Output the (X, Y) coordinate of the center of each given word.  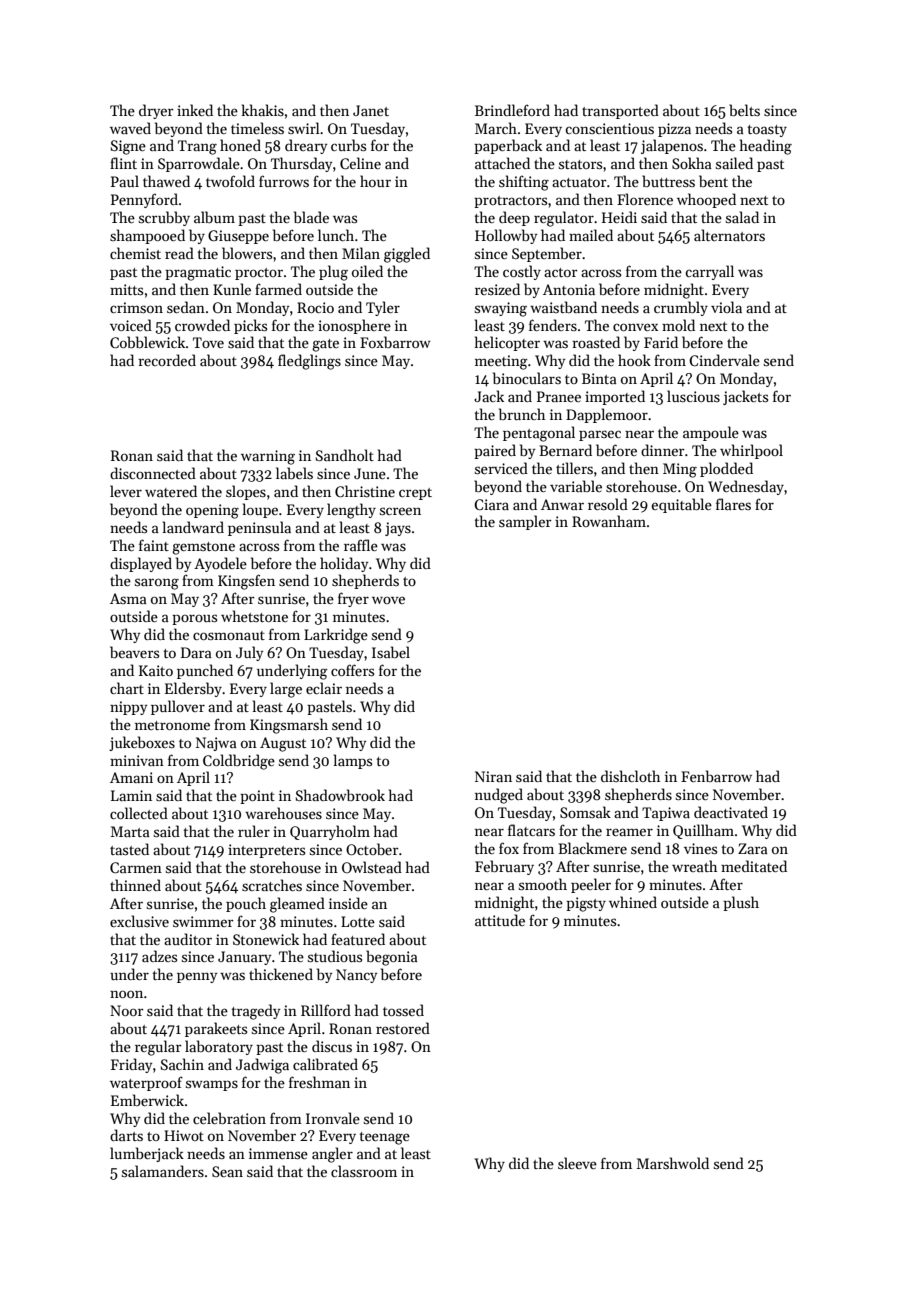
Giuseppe (238, 237)
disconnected (153, 473)
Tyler (383, 308)
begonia (392, 958)
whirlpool (751, 451)
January (244, 958)
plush (741, 903)
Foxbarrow (395, 342)
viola (726, 307)
